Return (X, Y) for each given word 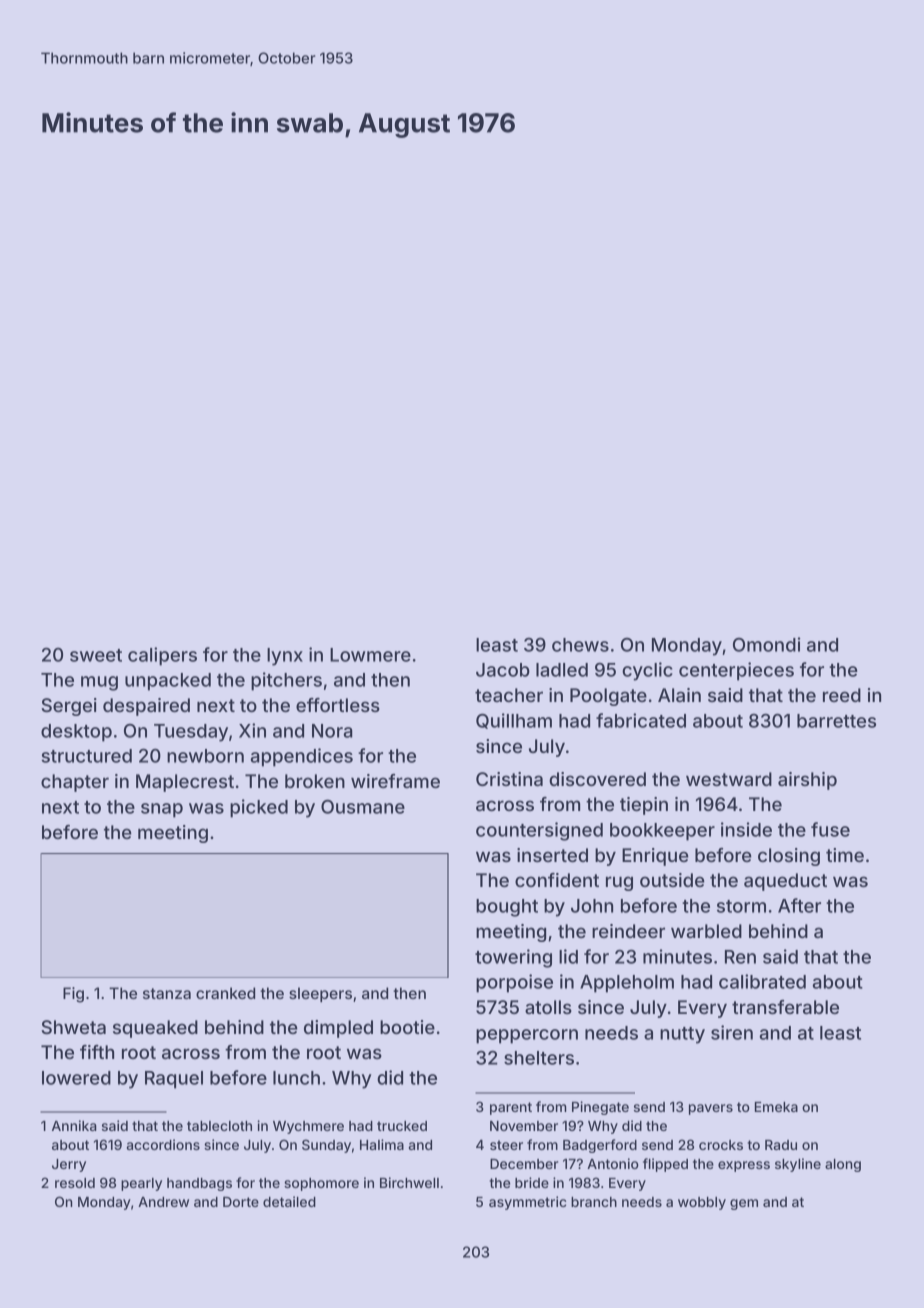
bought (507, 908)
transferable (785, 1007)
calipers (162, 656)
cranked (225, 993)
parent (511, 1108)
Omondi (767, 644)
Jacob (503, 670)
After (799, 905)
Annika (74, 1125)
